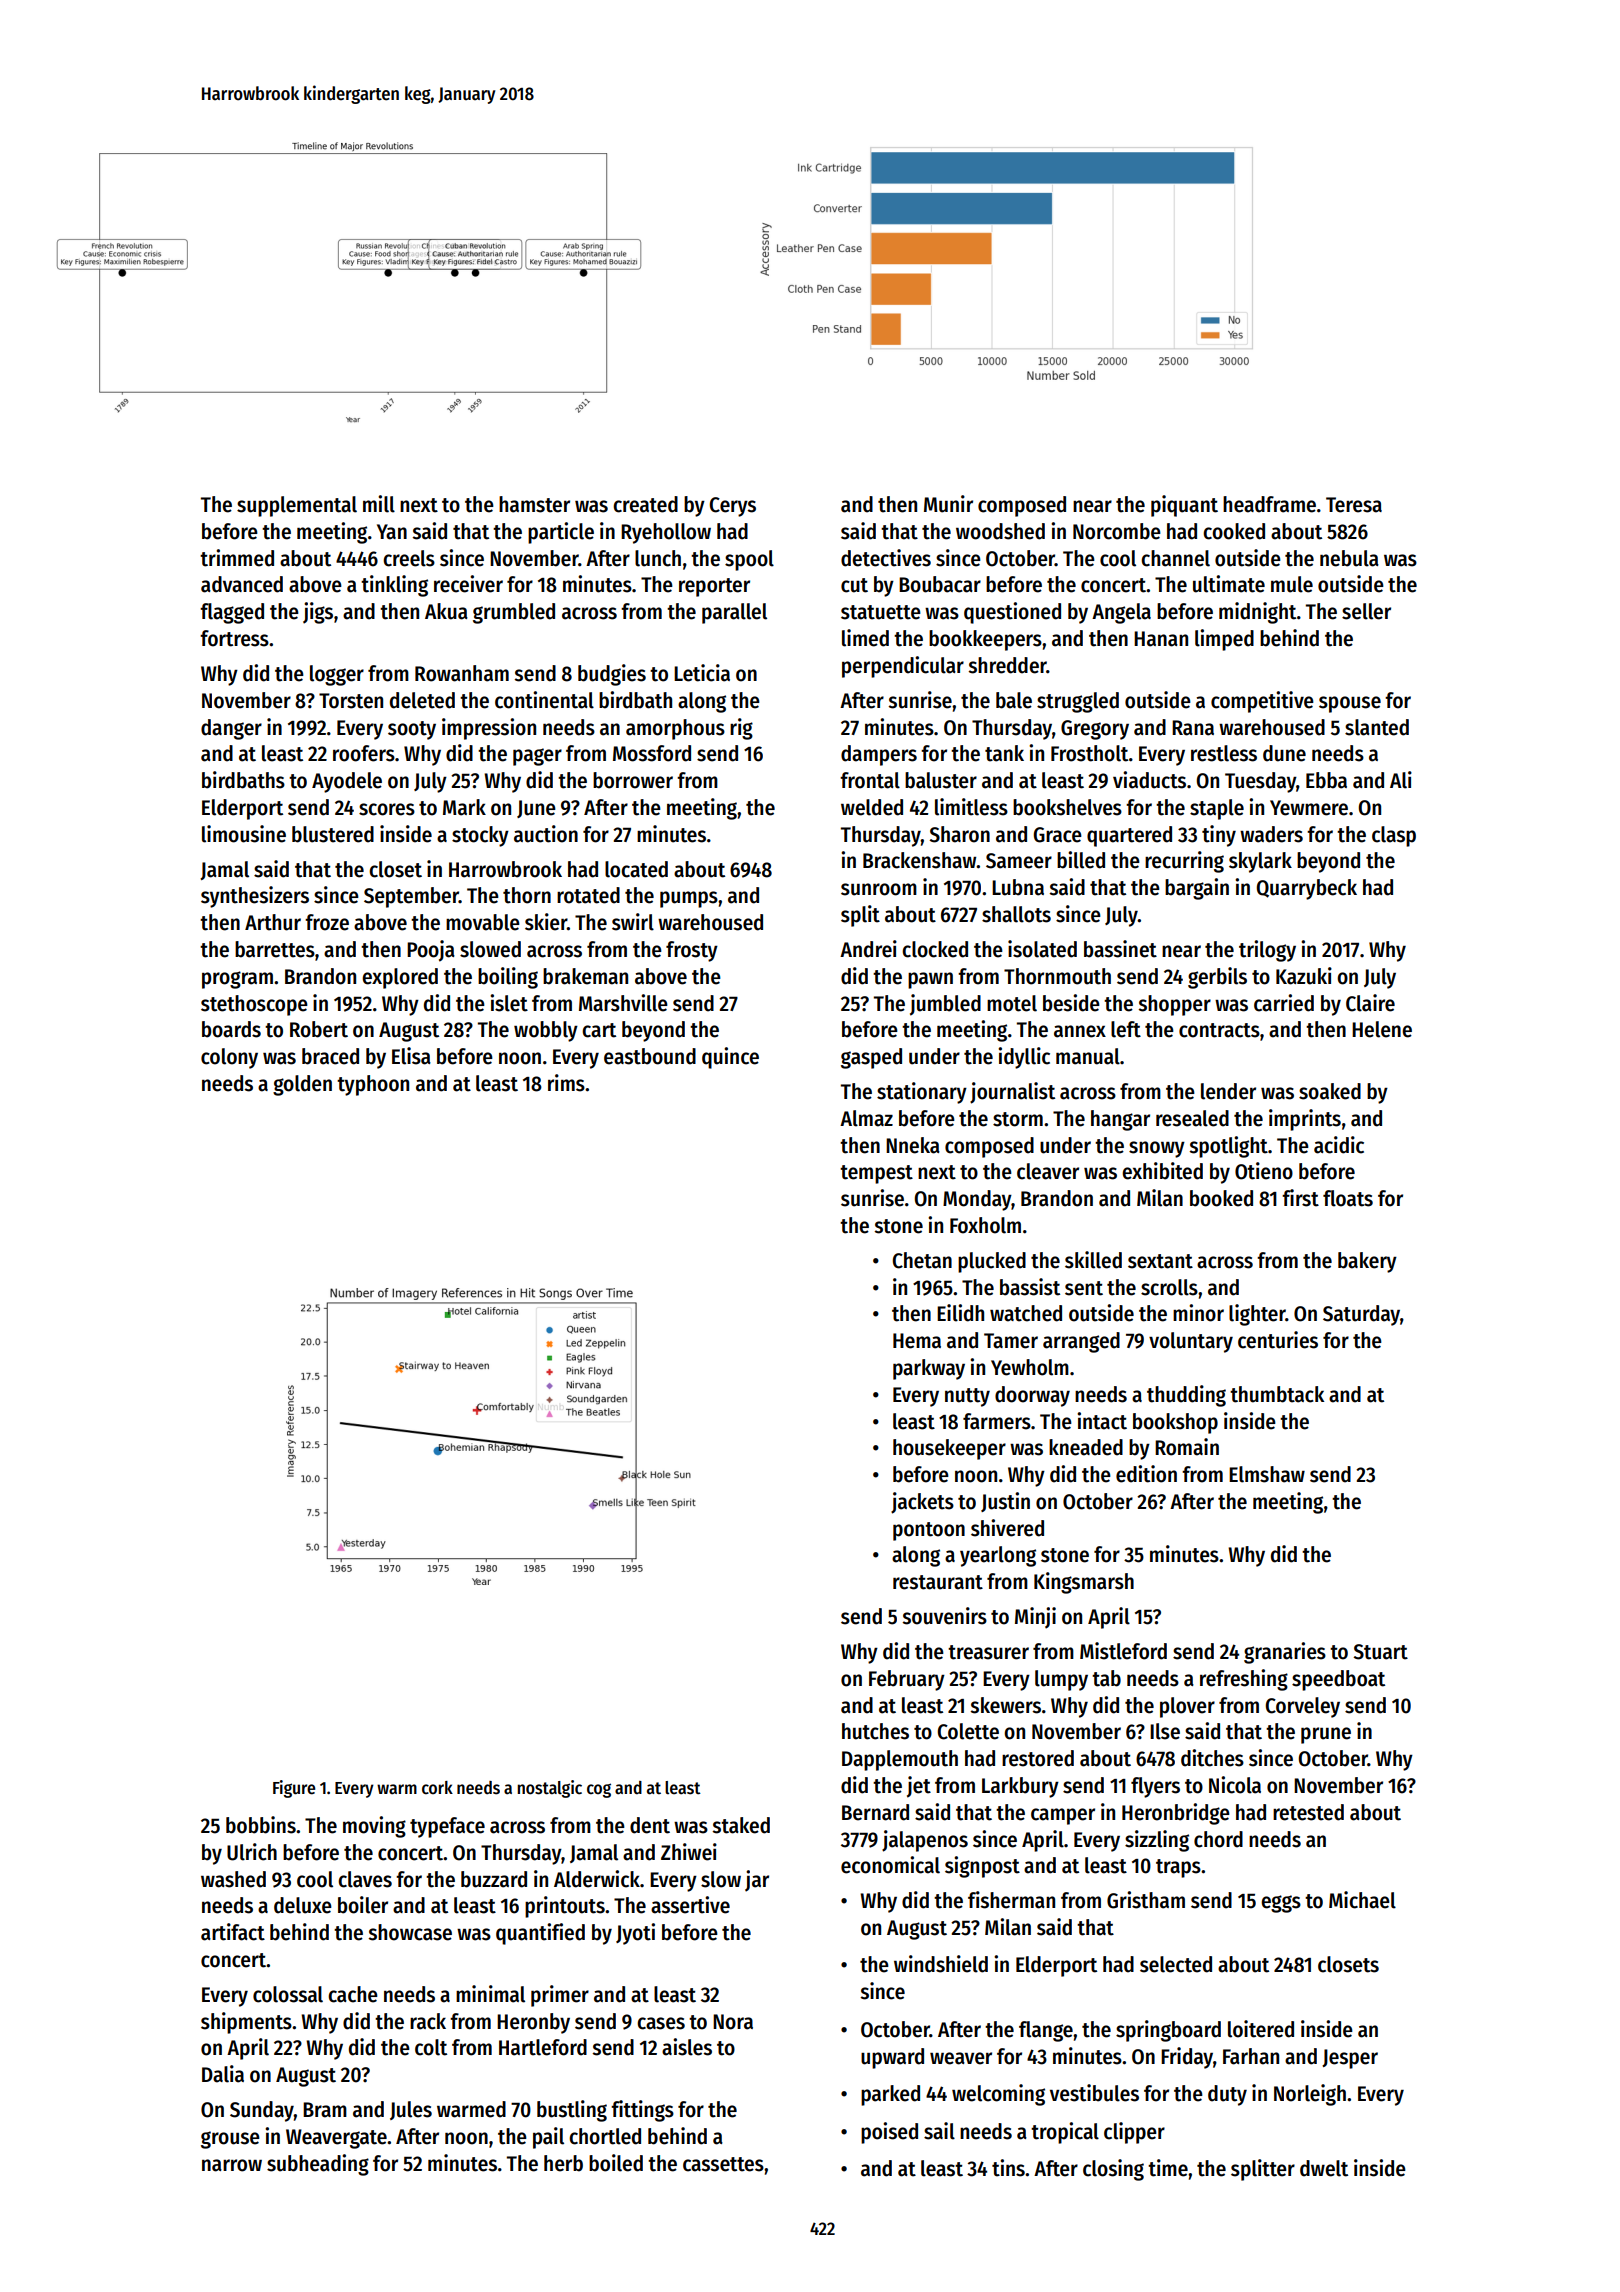  What do you see at coordinates (261, 1825) in the page?
I see `bobbins` at bounding box center [261, 1825].
